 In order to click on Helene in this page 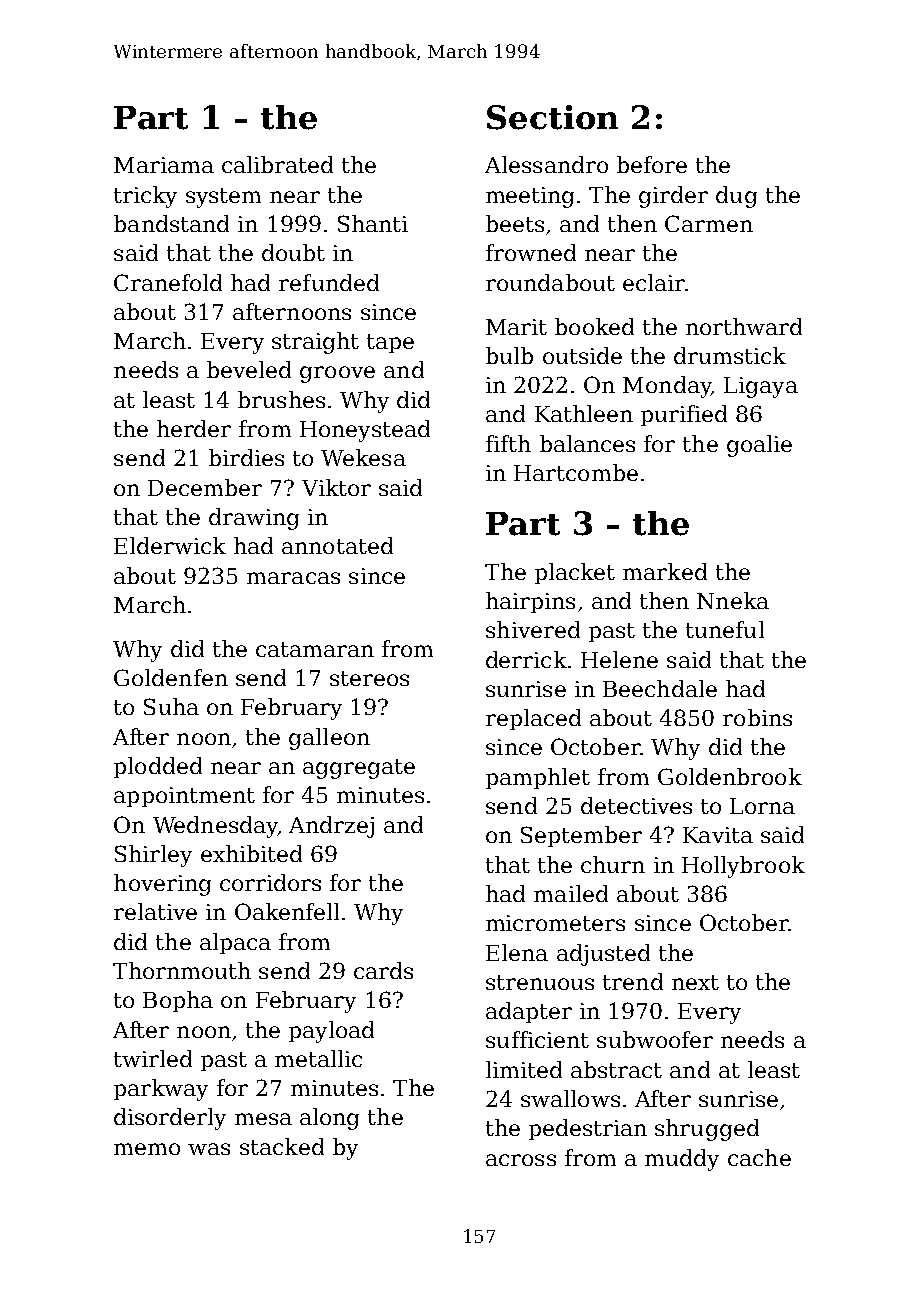, I will do `click(619, 659)`.
